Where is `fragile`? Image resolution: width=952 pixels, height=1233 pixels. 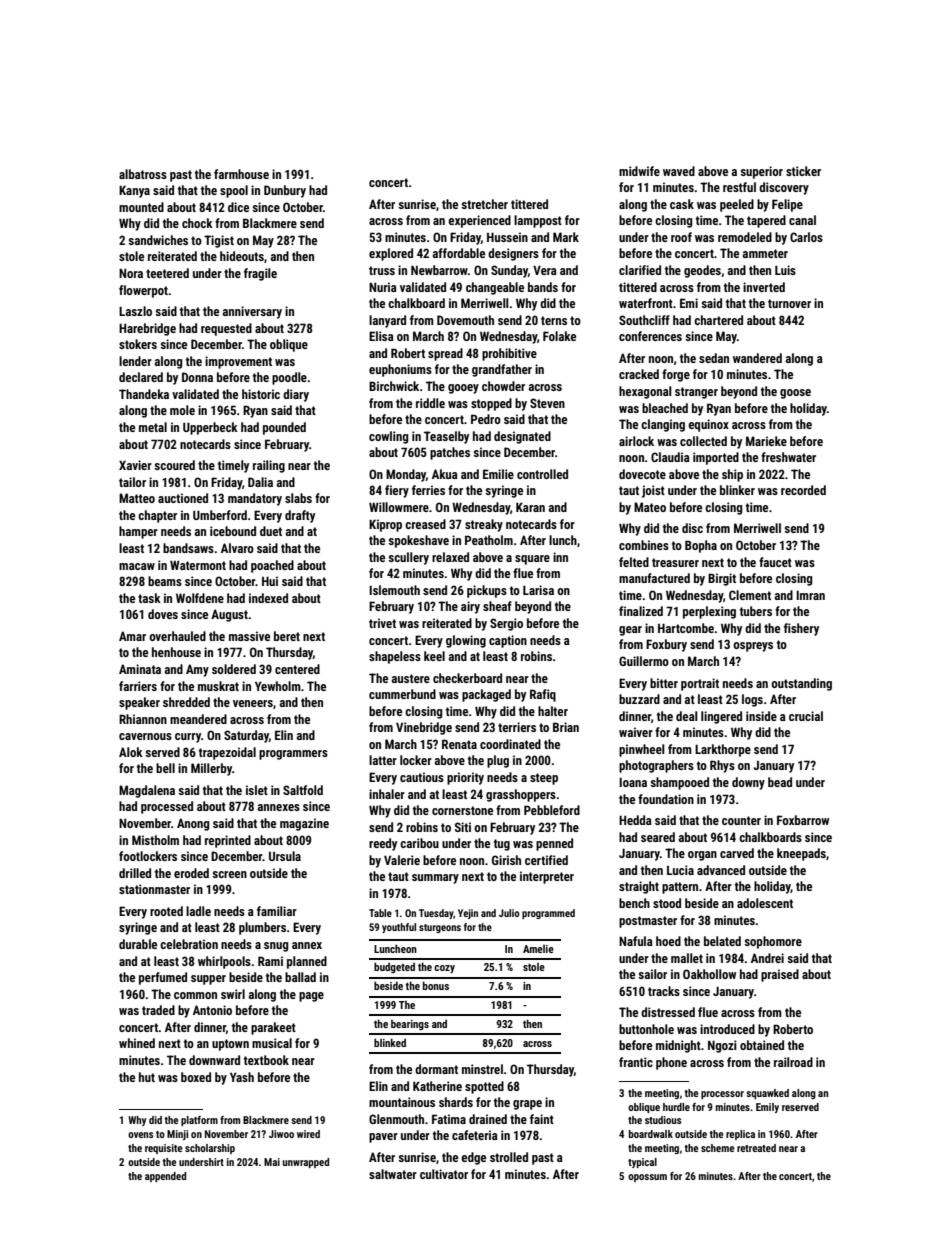 fragile is located at coordinates (260, 274).
